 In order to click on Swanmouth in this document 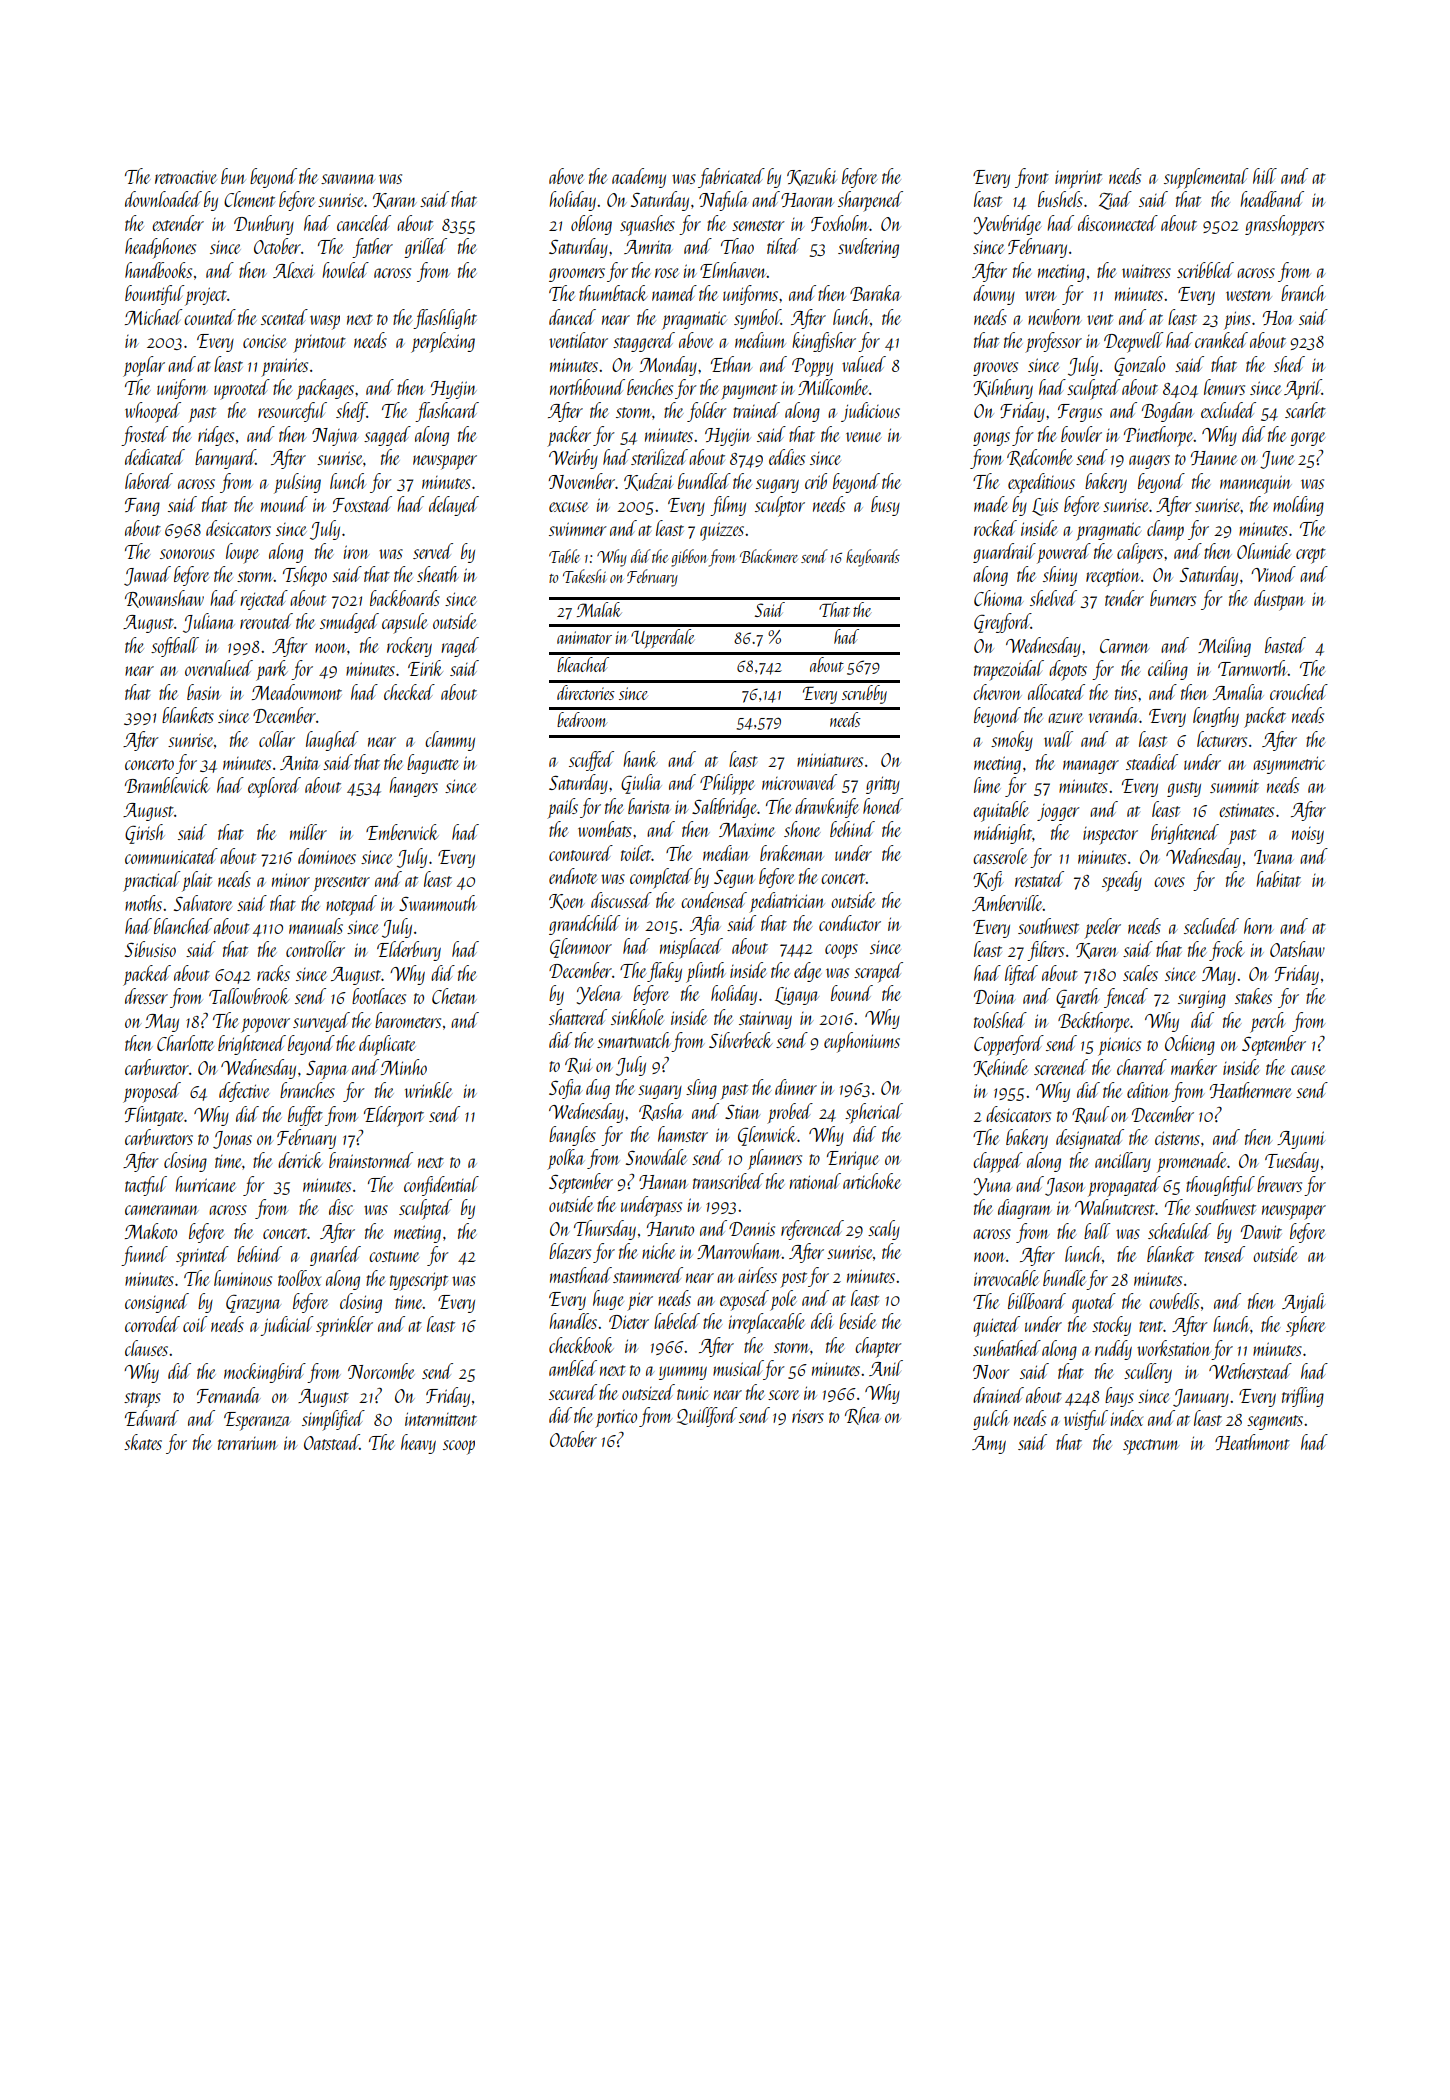, I will do `click(438, 903)`.
